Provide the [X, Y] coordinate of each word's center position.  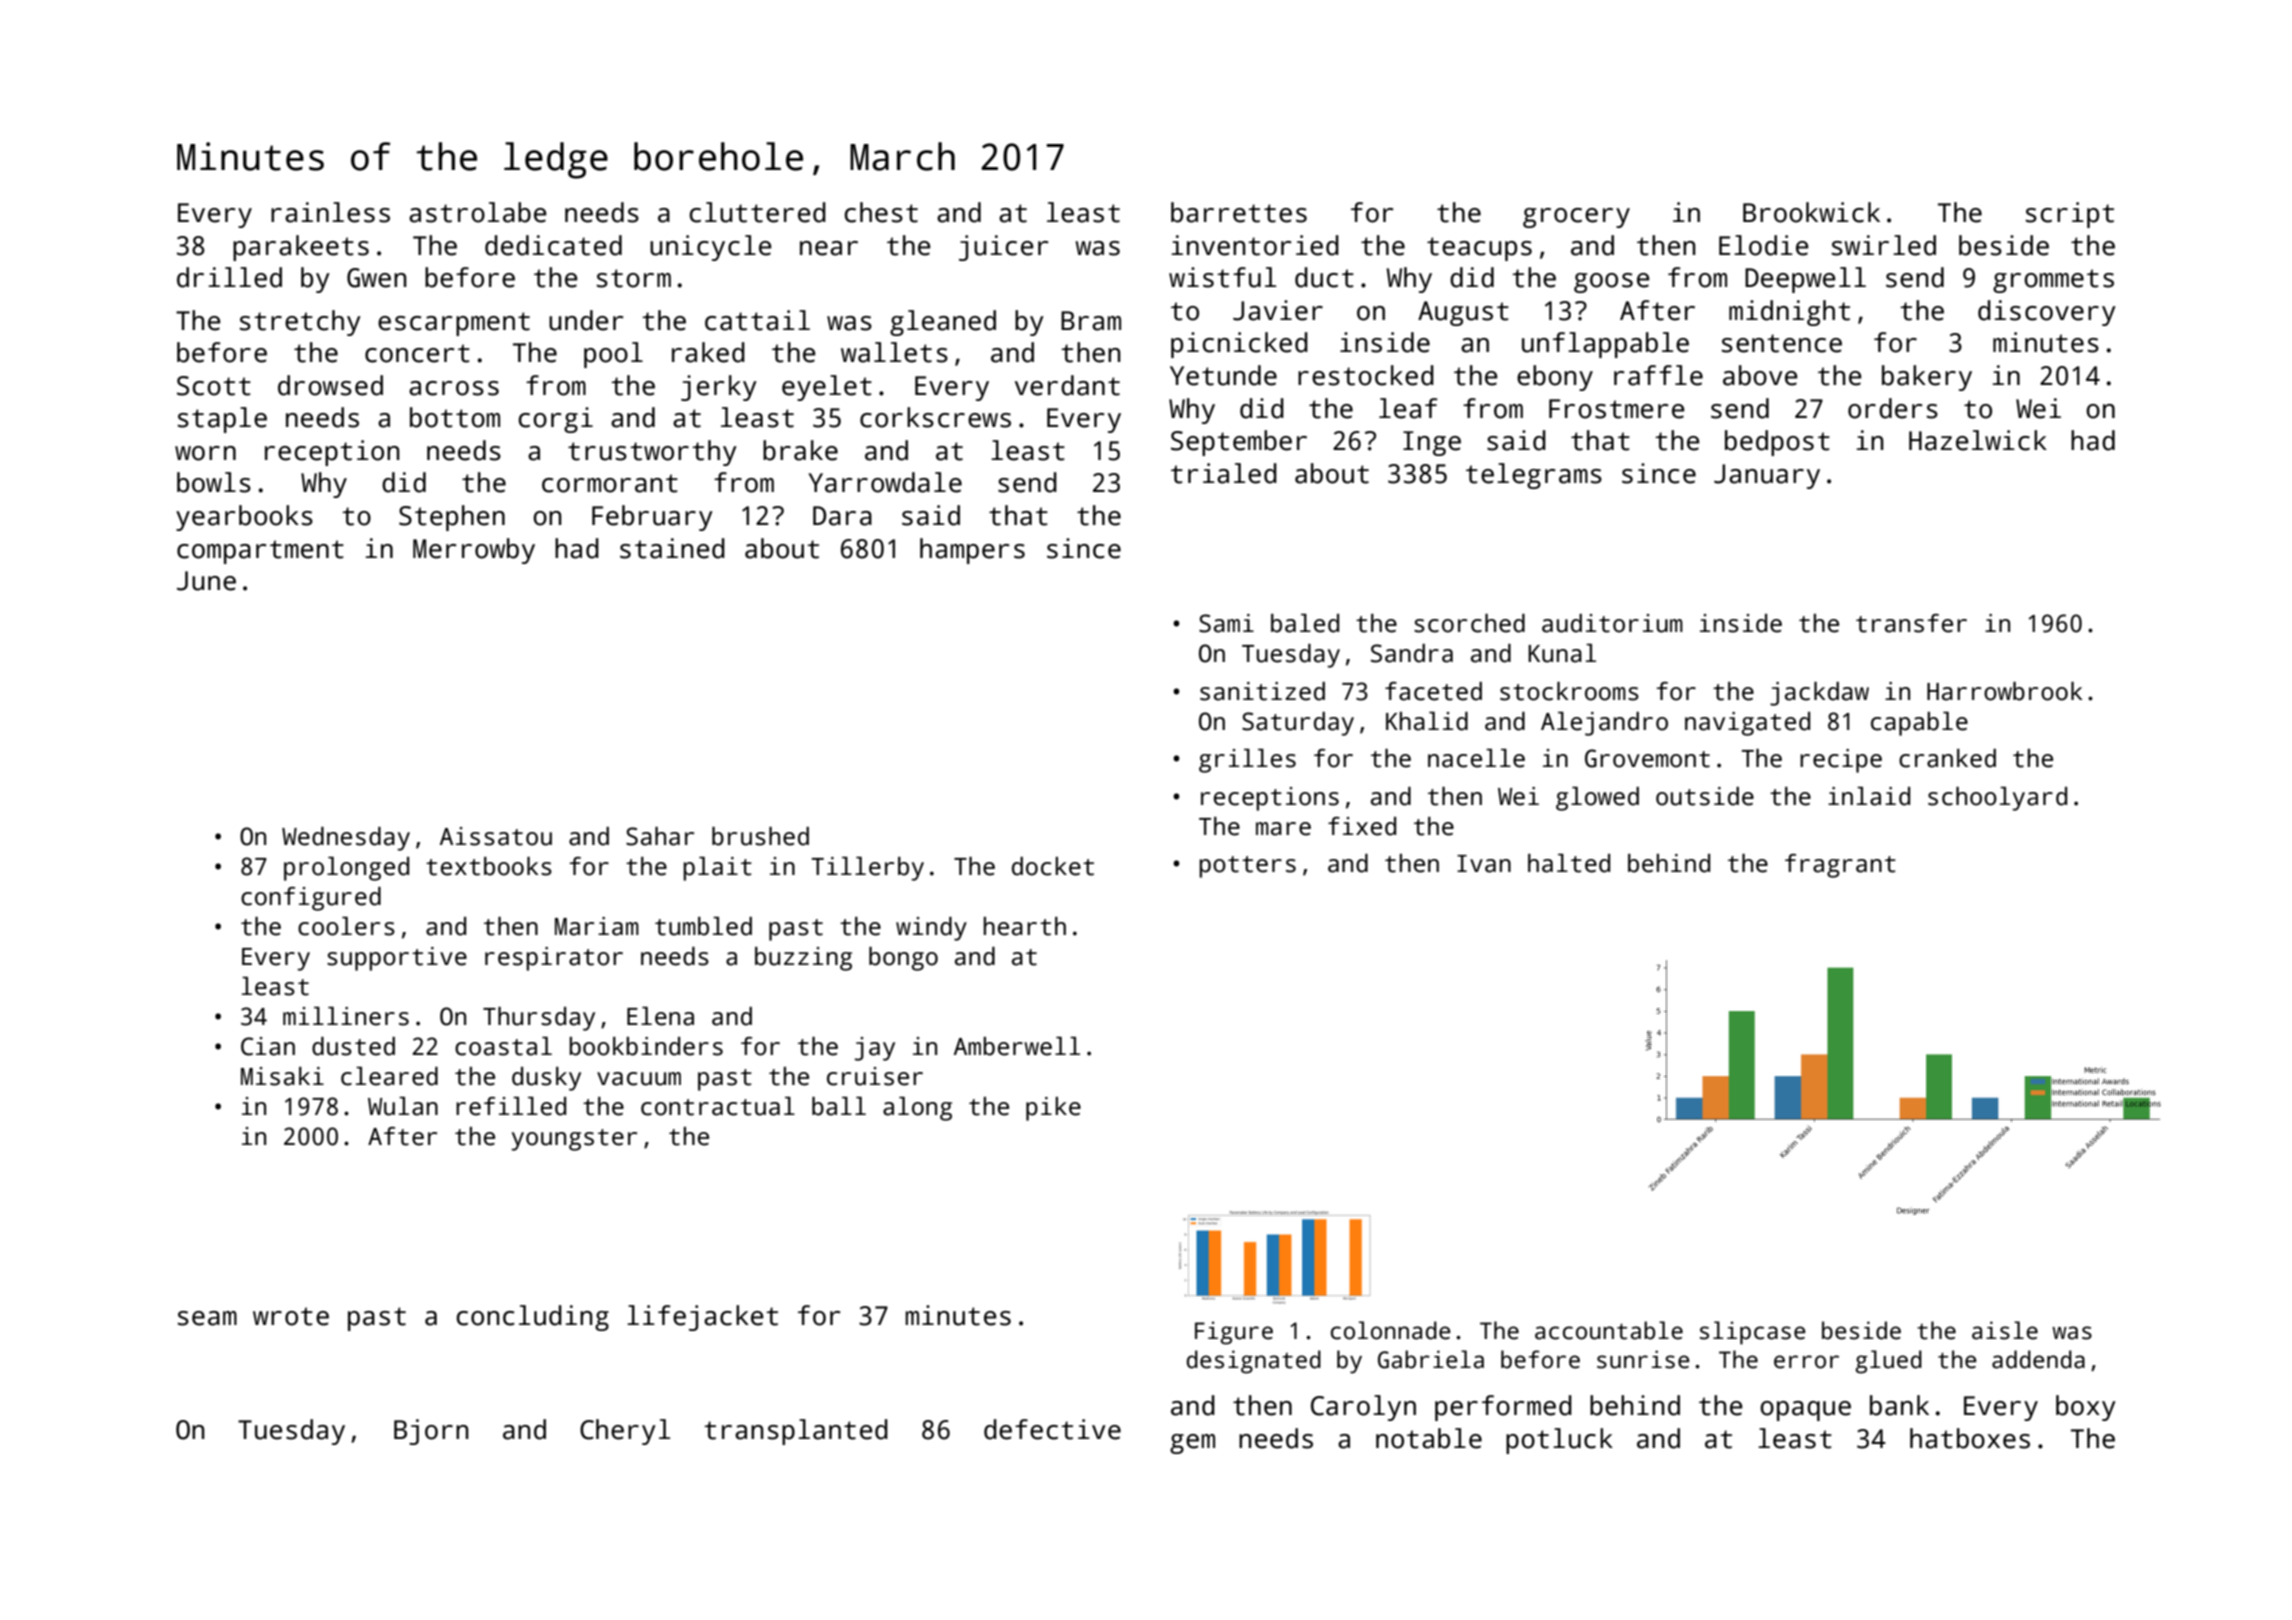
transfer [1911, 623]
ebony [1555, 378]
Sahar [660, 836]
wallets [894, 352]
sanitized [1262, 691]
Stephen [452, 518]
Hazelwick [1978, 440]
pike [1053, 1109]
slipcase [1753, 1333]
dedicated [553, 245]
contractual [718, 1106]
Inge [1432, 443]
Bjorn [431, 1432]
